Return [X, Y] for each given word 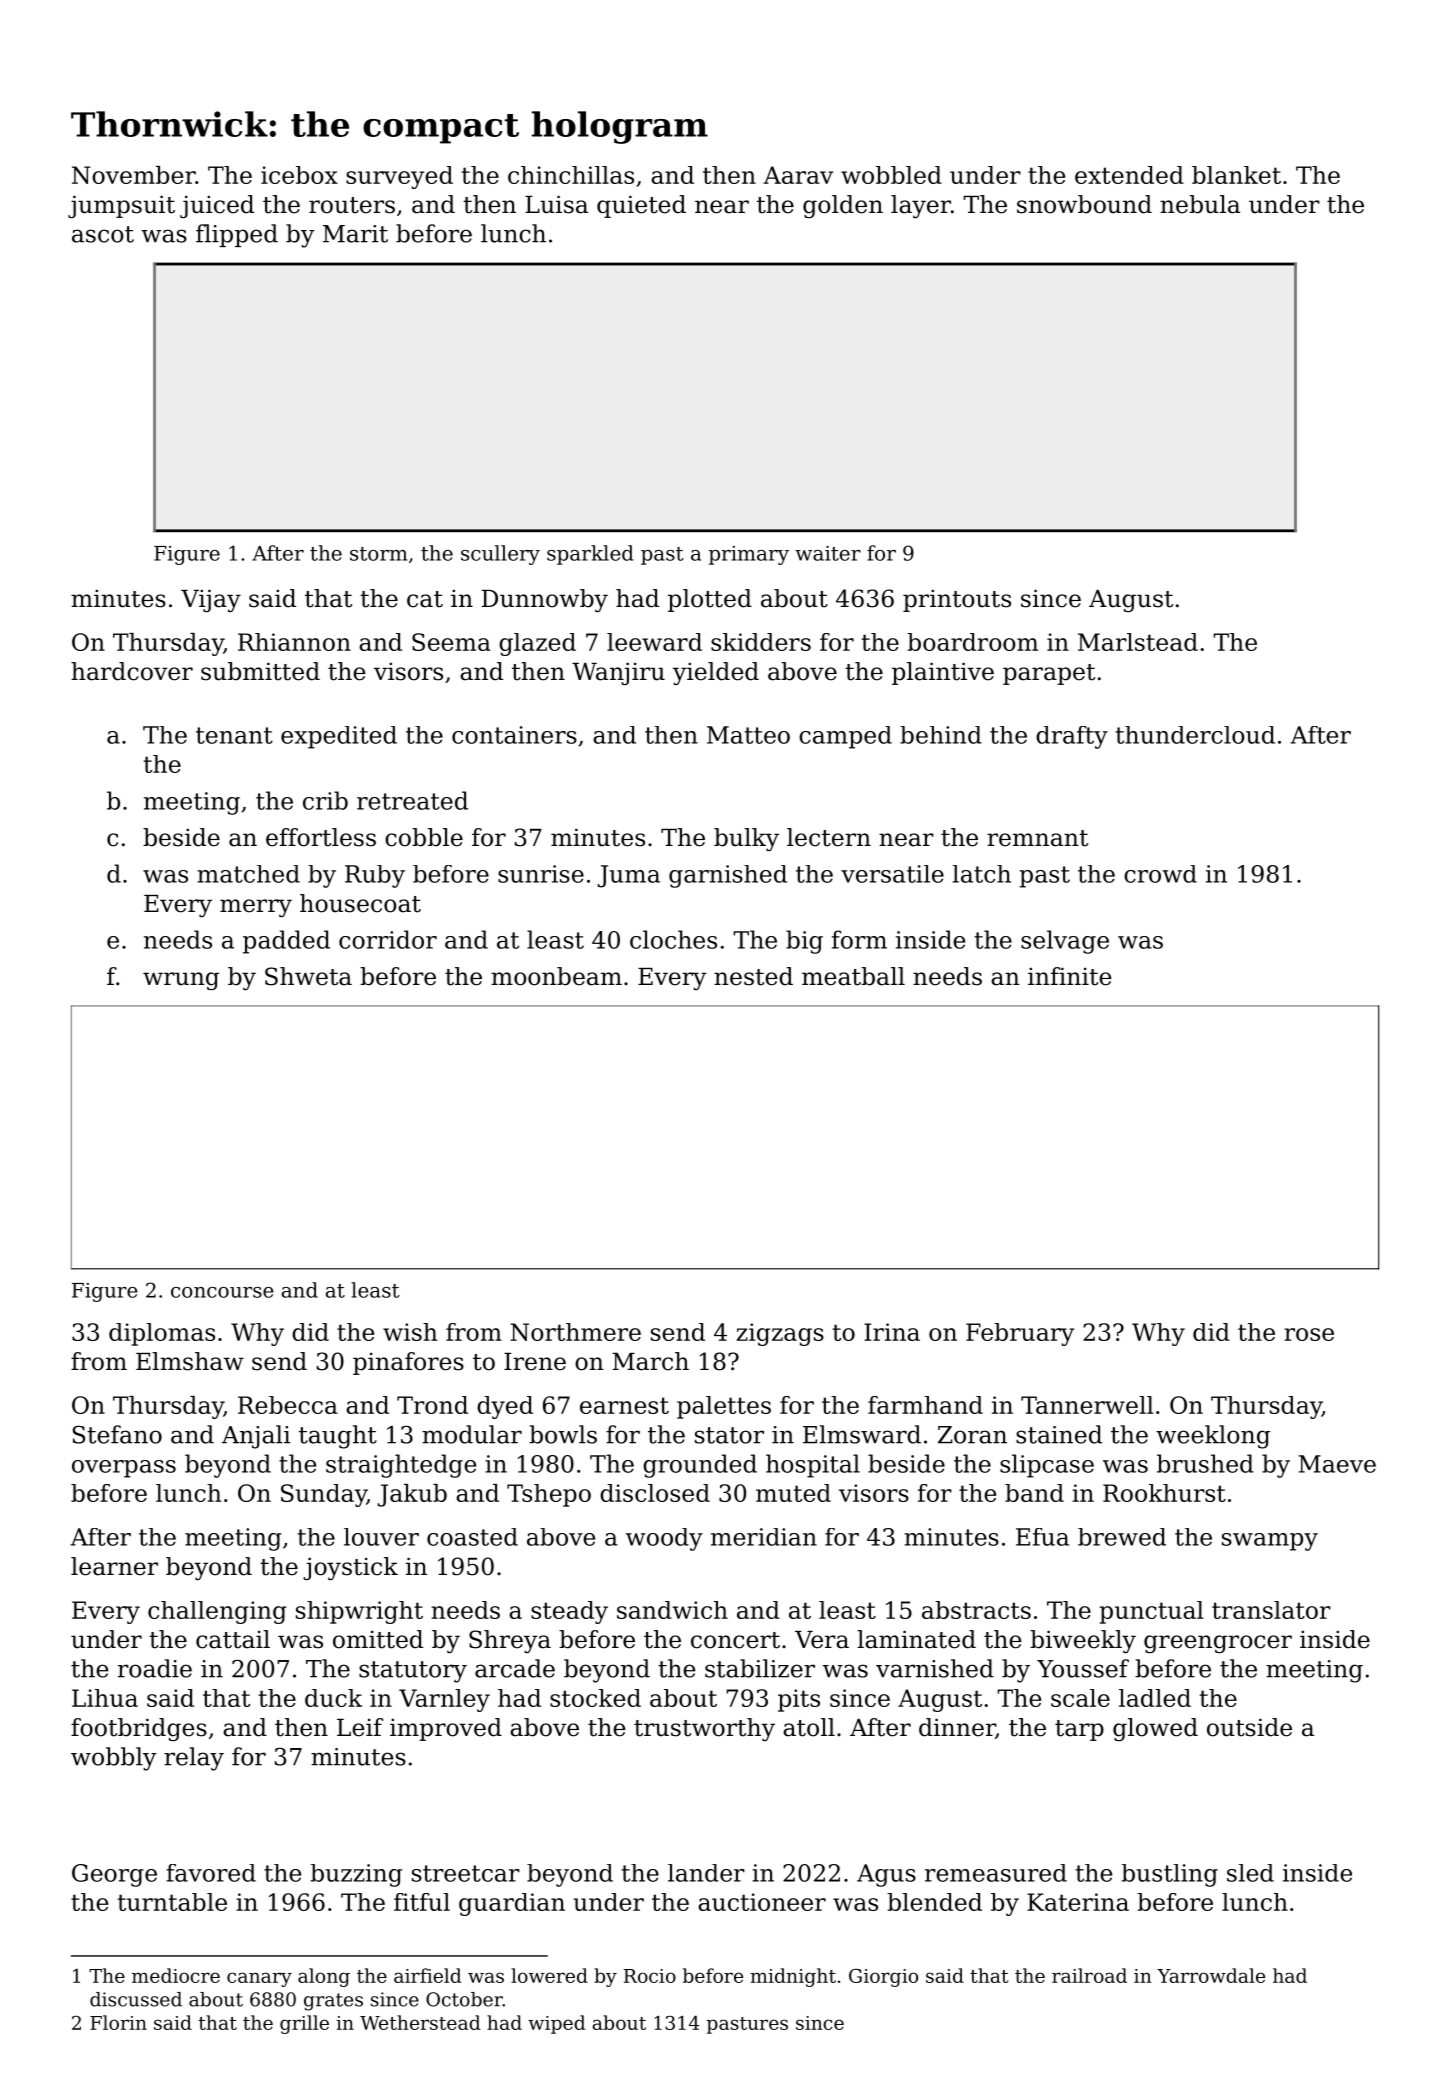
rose [1309, 1334]
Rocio [650, 1976]
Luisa [556, 204]
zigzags [780, 1334]
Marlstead [1138, 642]
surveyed [399, 177]
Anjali [256, 1437]
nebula [1200, 204]
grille [304, 2024]
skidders [761, 642]
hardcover [132, 671]
